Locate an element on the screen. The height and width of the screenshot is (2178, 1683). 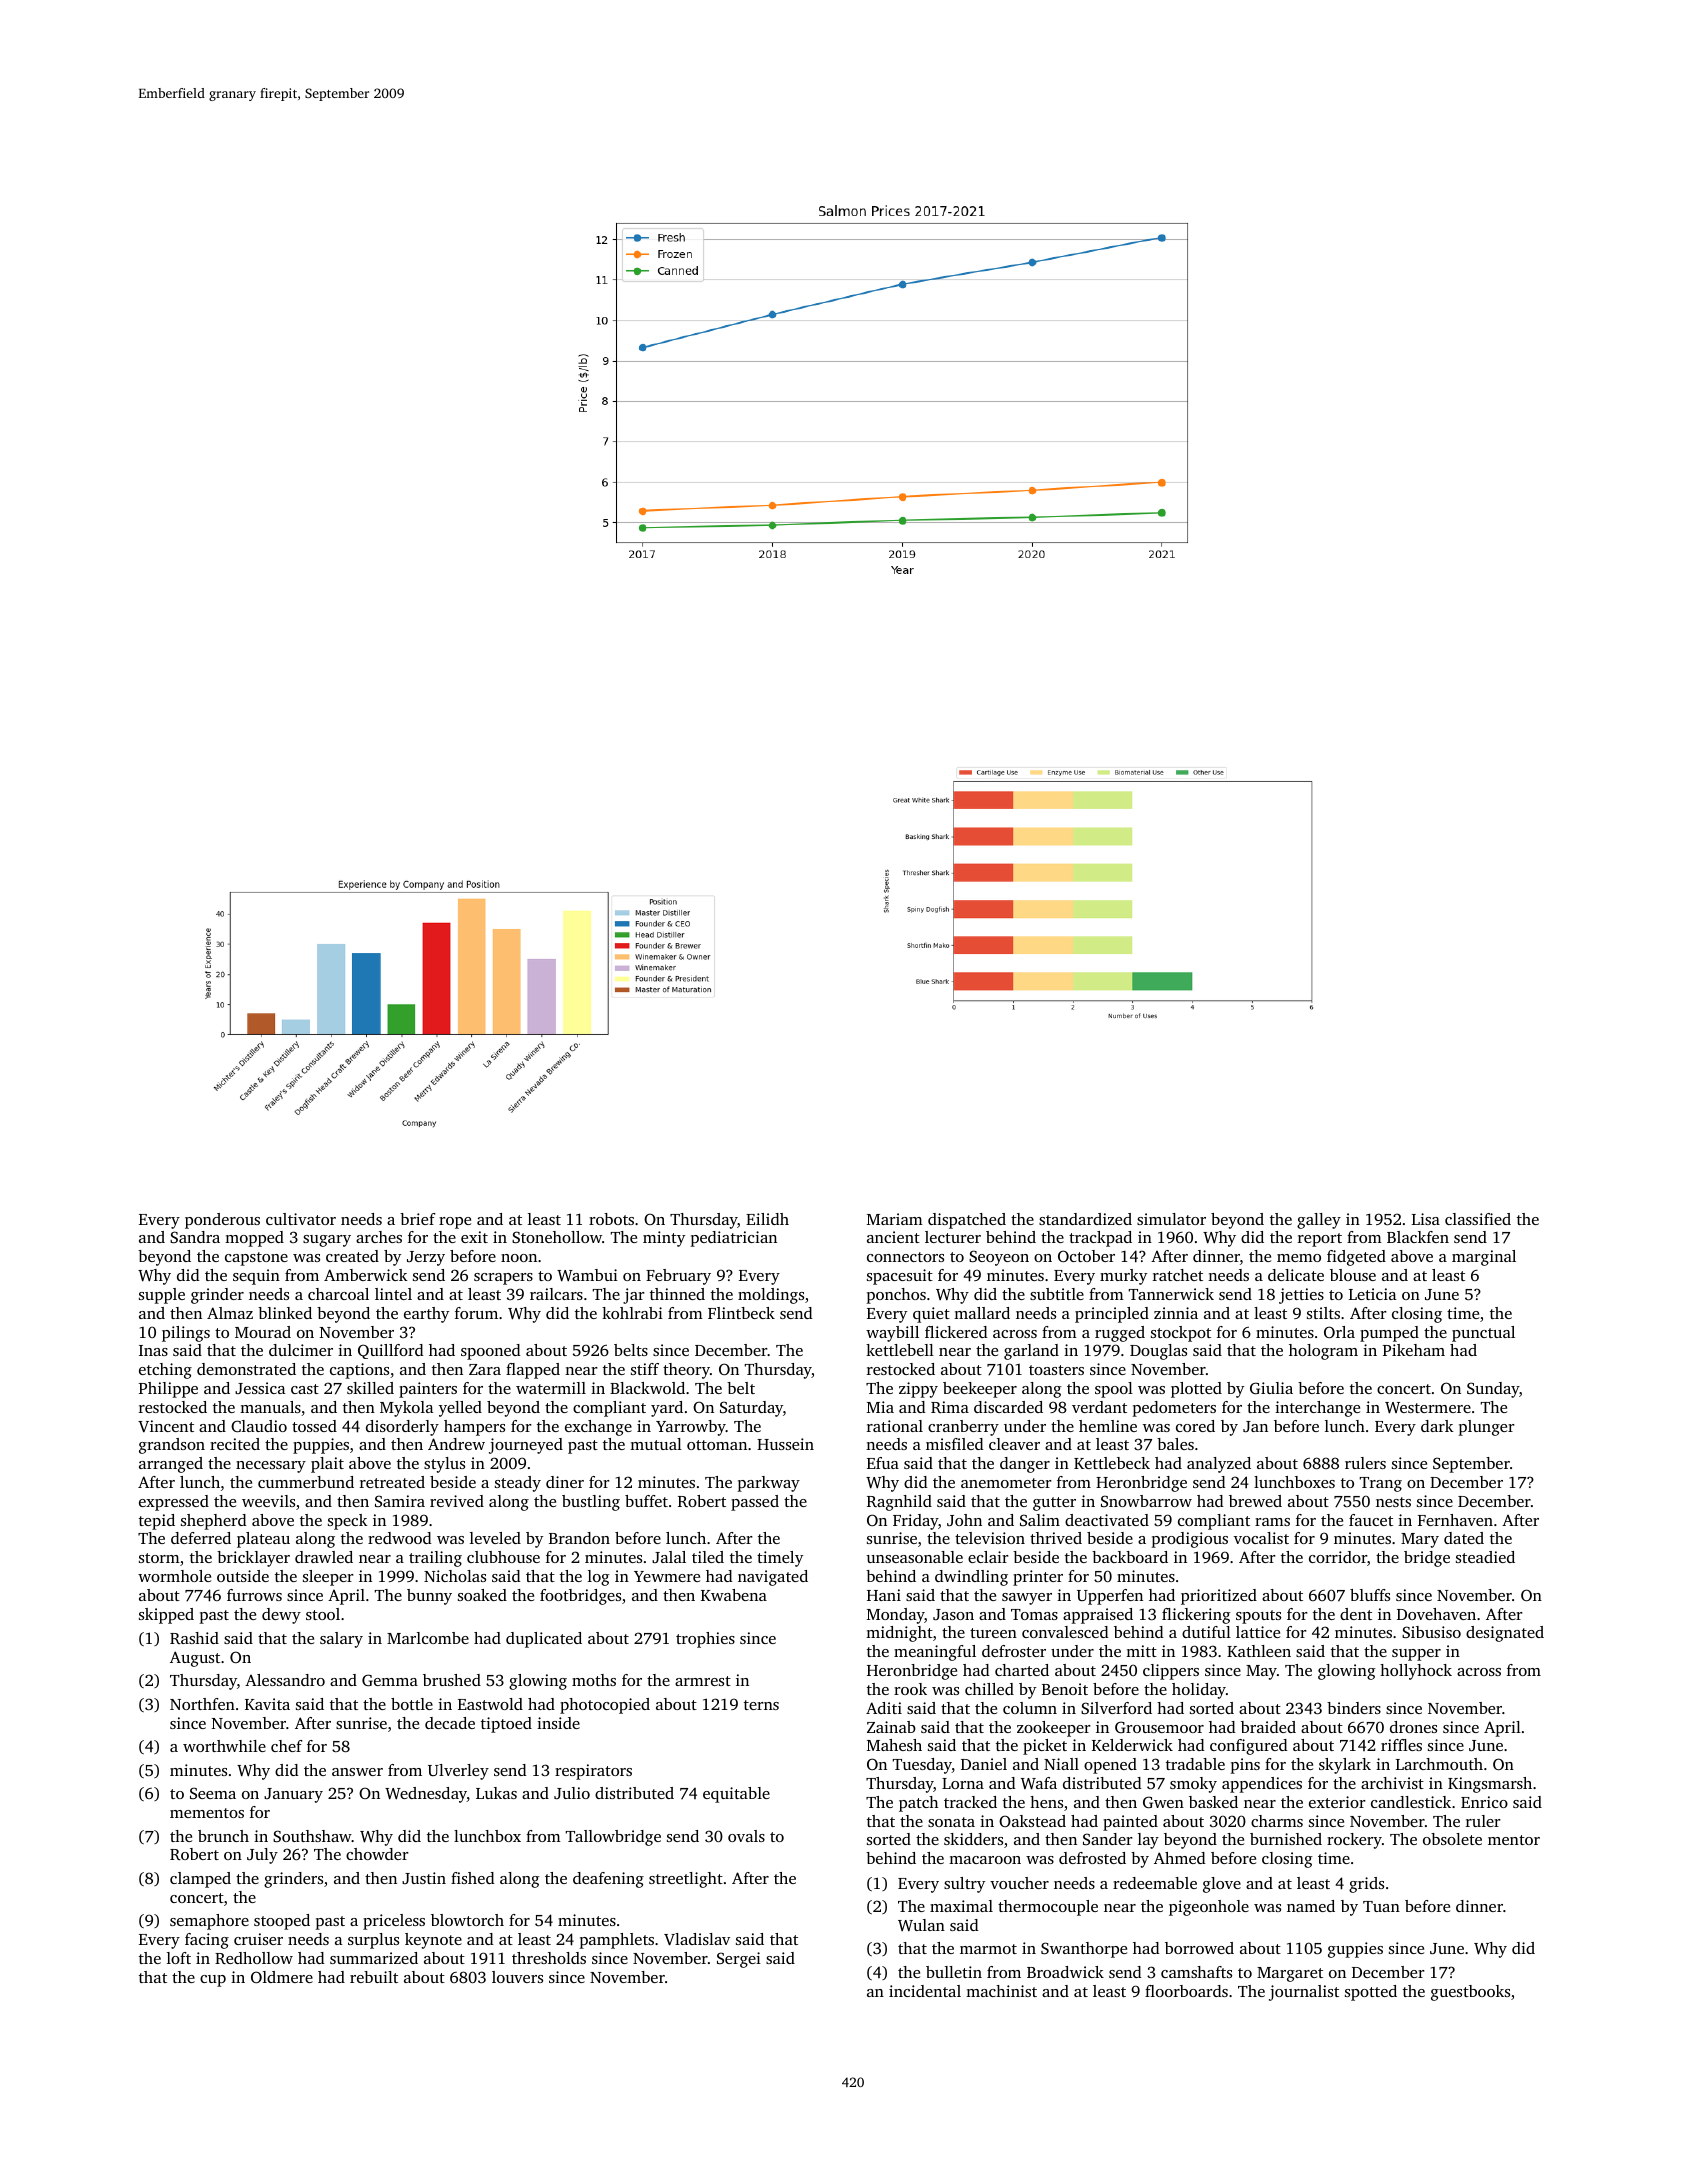
Grousemoor is located at coordinates (1159, 1727).
